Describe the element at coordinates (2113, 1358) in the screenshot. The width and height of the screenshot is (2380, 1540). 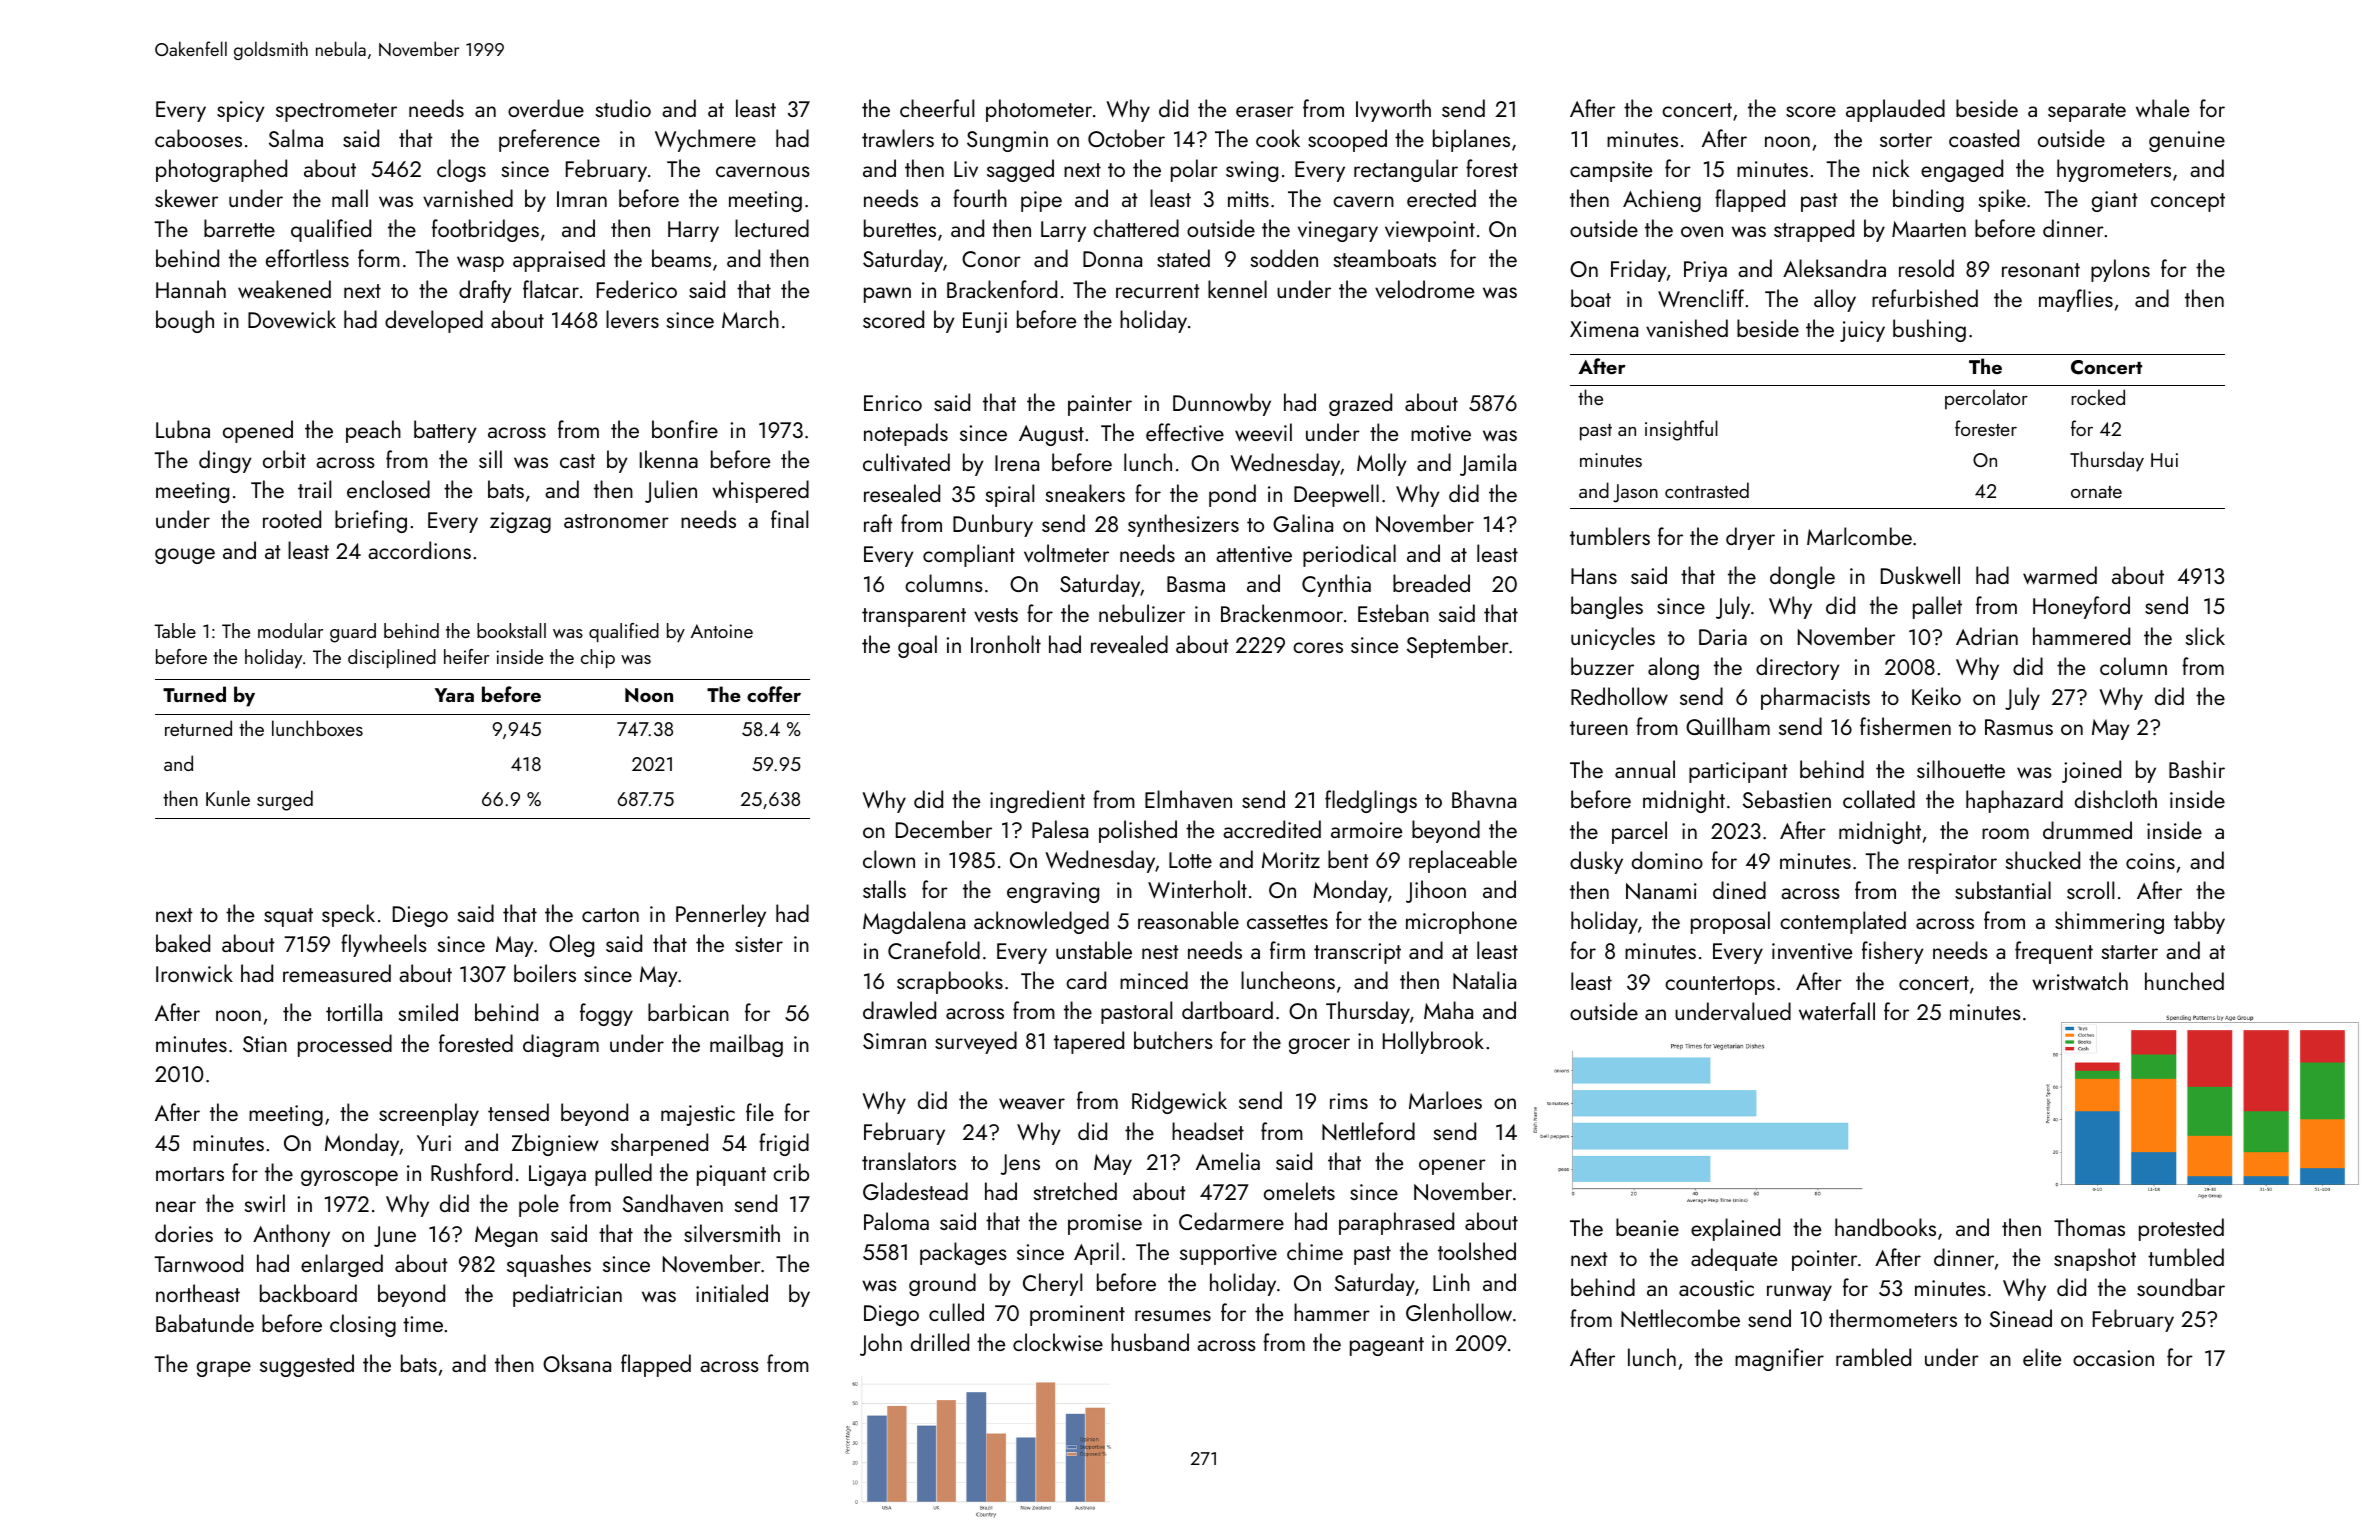
I see `occasion` at that location.
